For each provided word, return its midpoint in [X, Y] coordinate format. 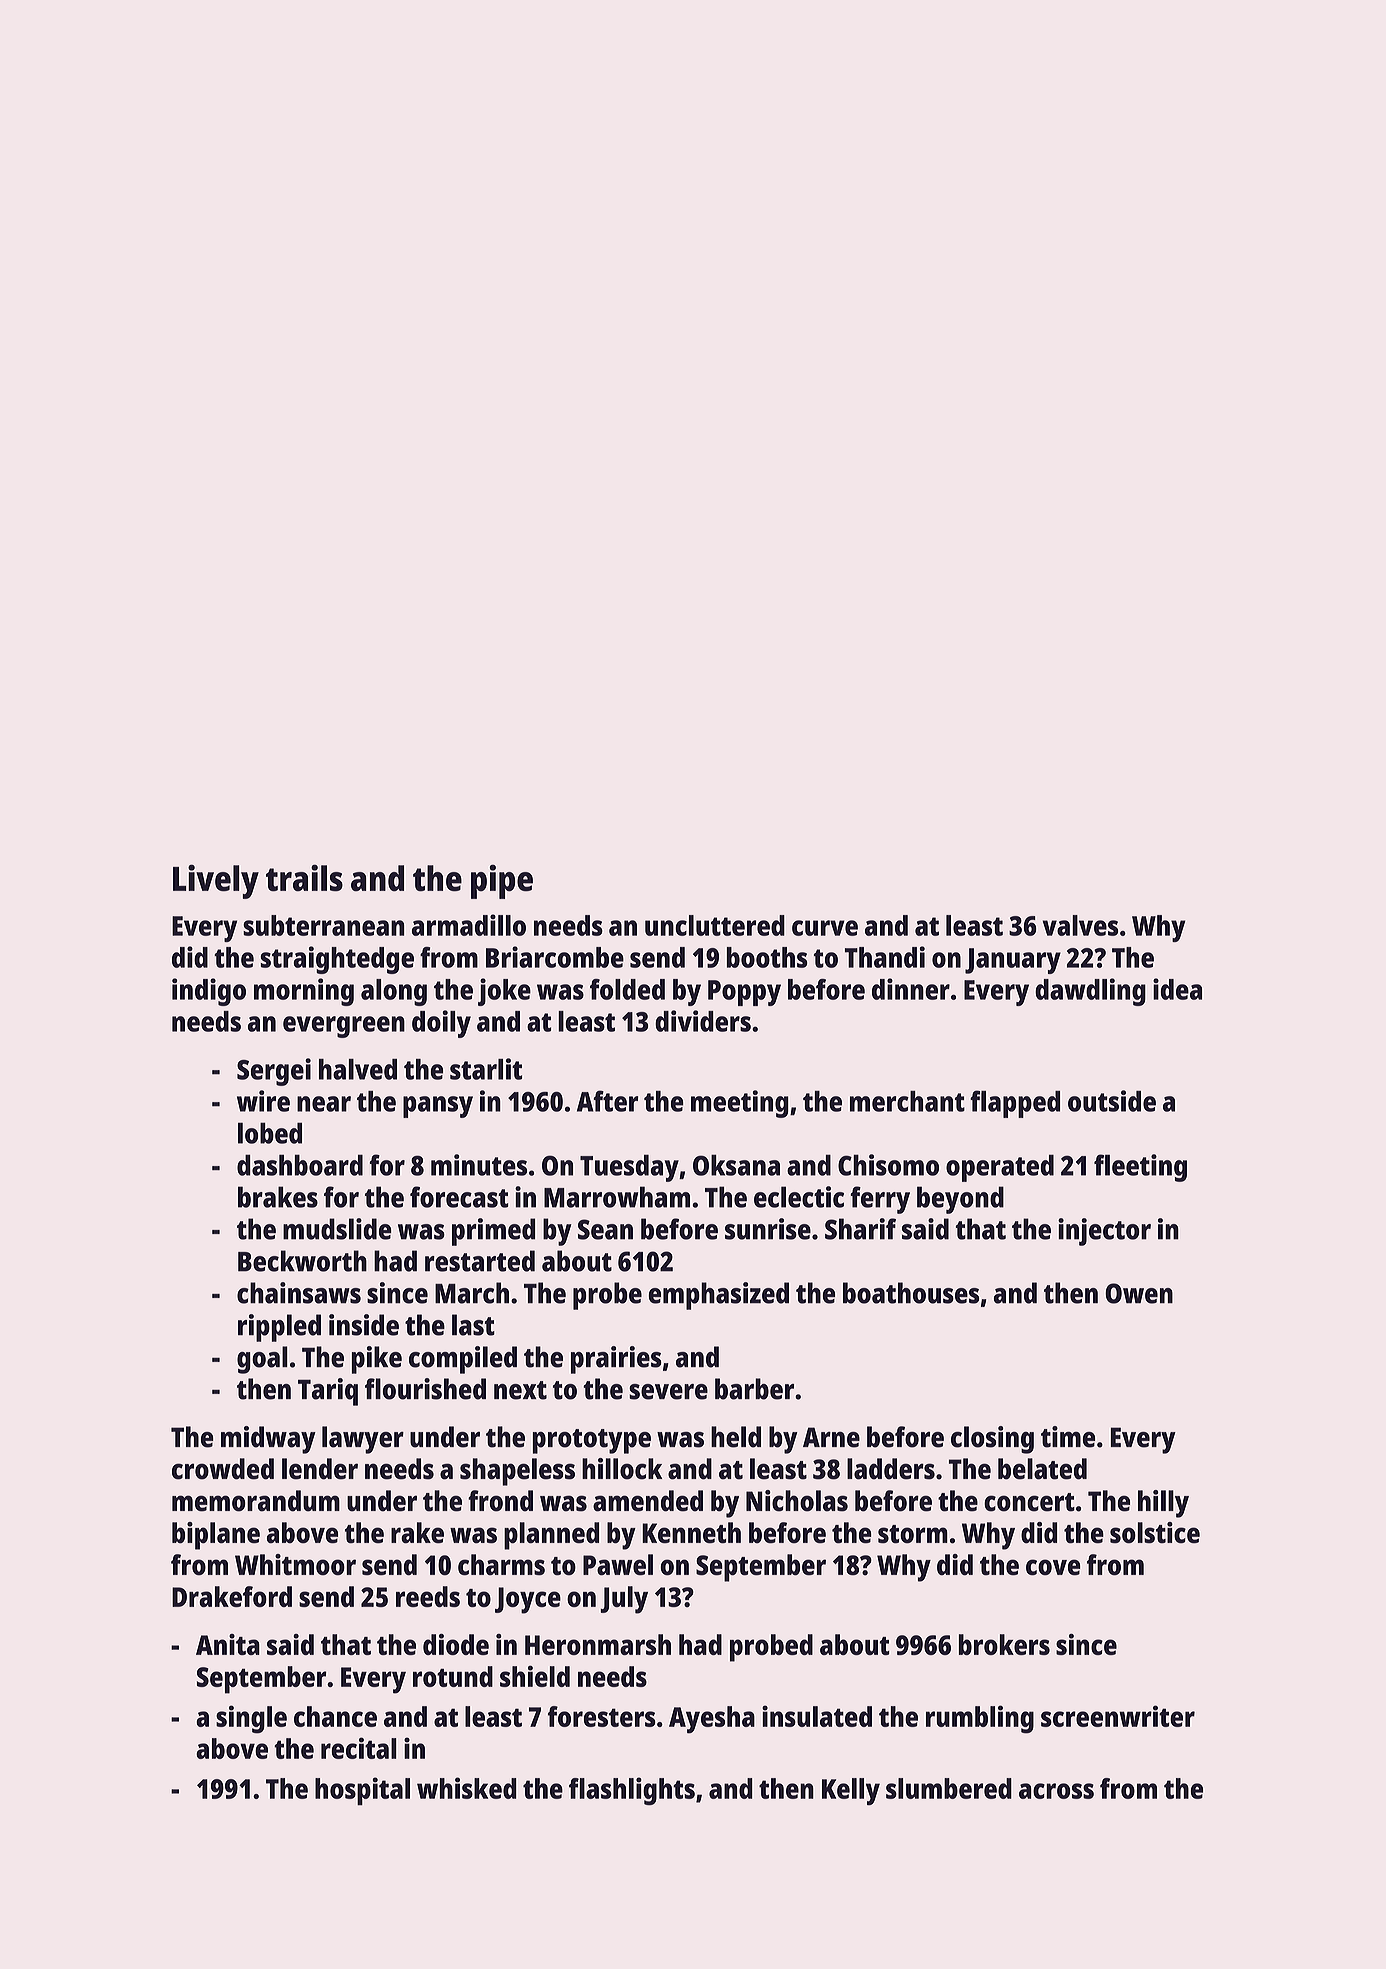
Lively [216, 882]
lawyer [363, 1440]
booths [767, 957]
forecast [459, 1197]
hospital [362, 1791]
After [607, 1101]
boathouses [911, 1293]
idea [1177, 989]
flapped [1015, 1104]
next [520, 1390]
